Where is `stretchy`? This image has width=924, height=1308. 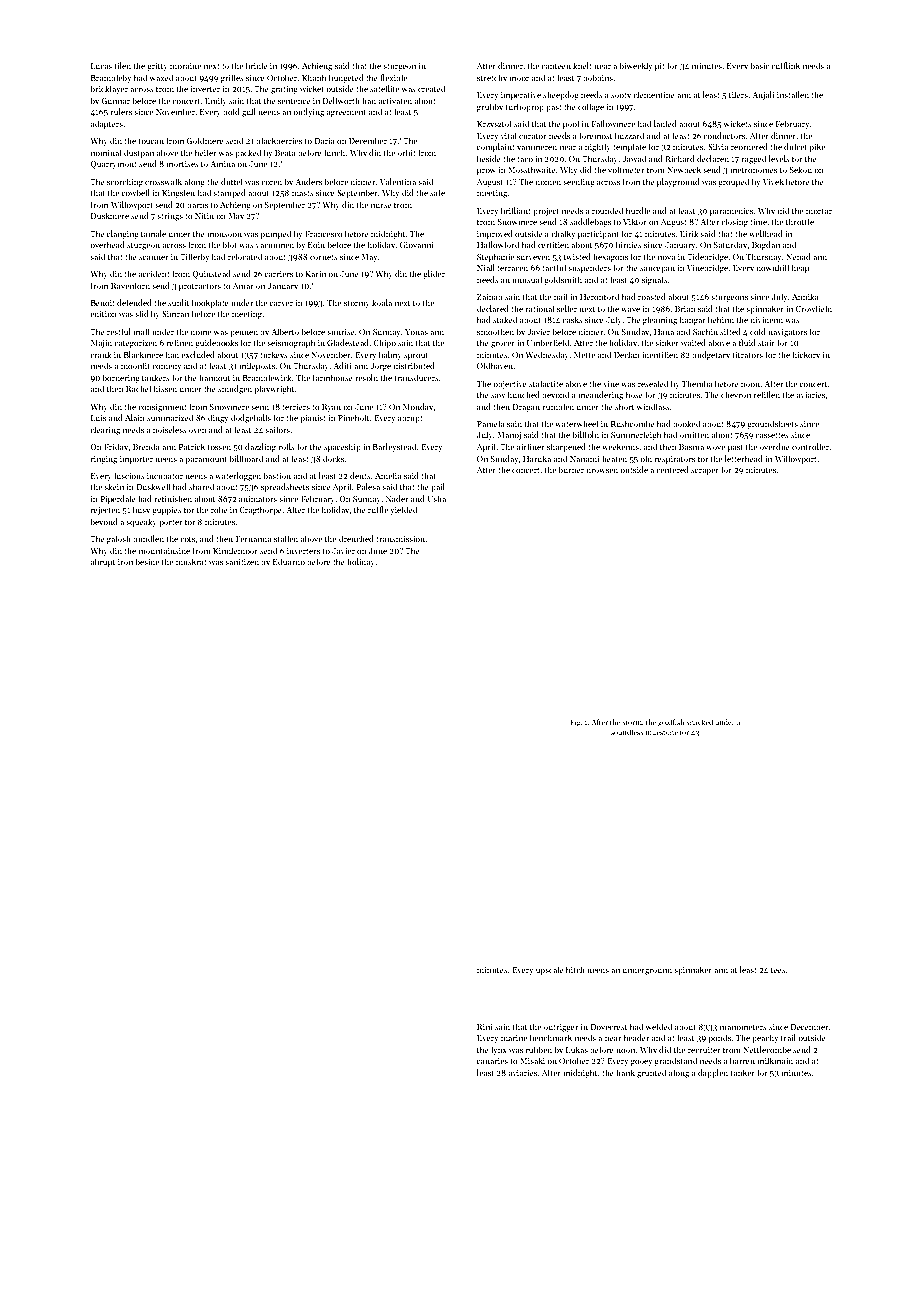
stretchy is located at coordinates (492, 78).
